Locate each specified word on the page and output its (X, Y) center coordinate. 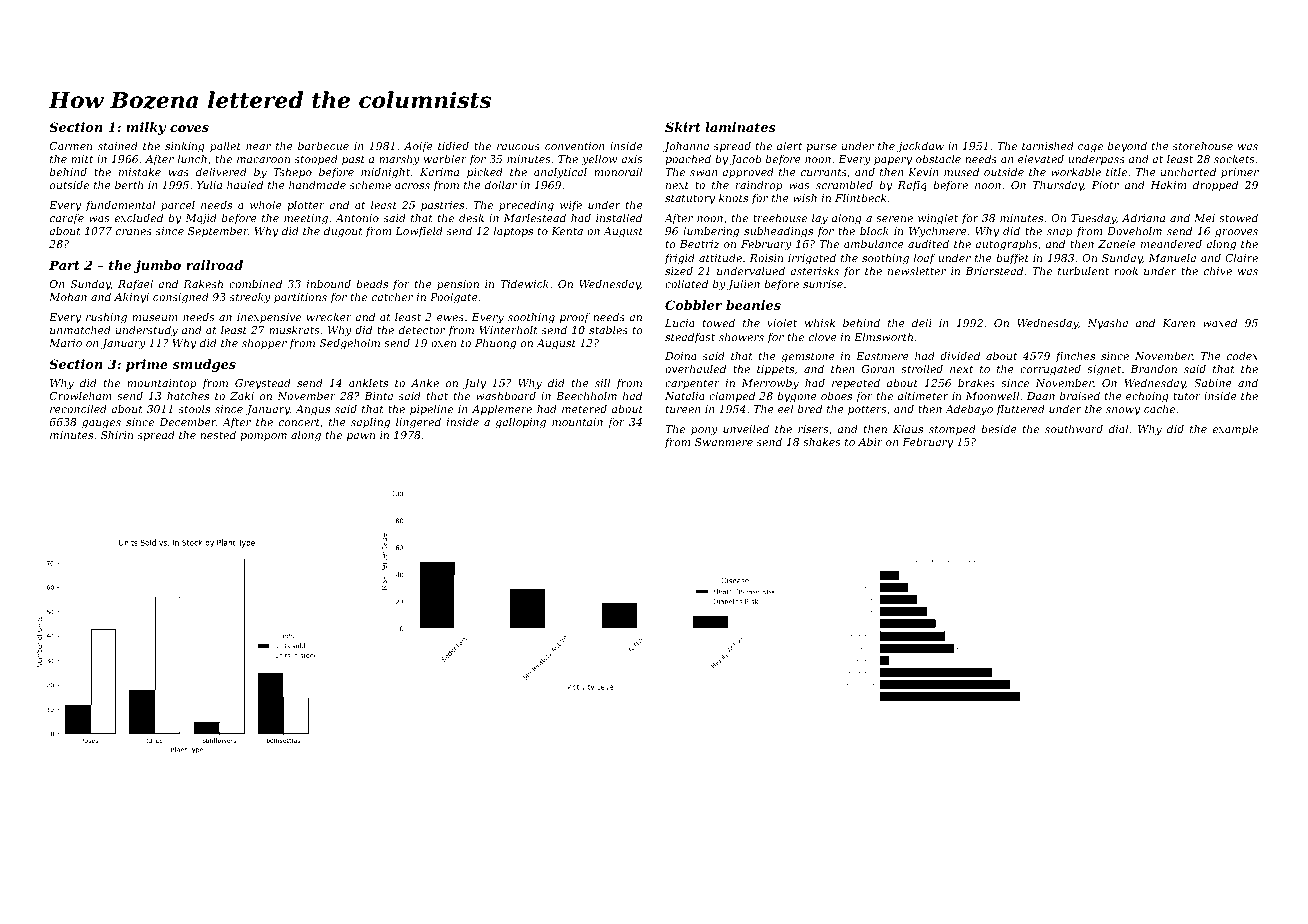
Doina (681, 356)
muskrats (294, 329)
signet (1104, 370)
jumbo (157, 266)
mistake (140, 171)
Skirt (683, 127)
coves (189, 128)
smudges (204, 365)
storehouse (1203, 145)
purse (821, 148)
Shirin (117, 434)
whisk (820, 322)
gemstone (808, 358)
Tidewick (524, 283)
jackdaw (920, 147)
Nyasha (1107, 324)
